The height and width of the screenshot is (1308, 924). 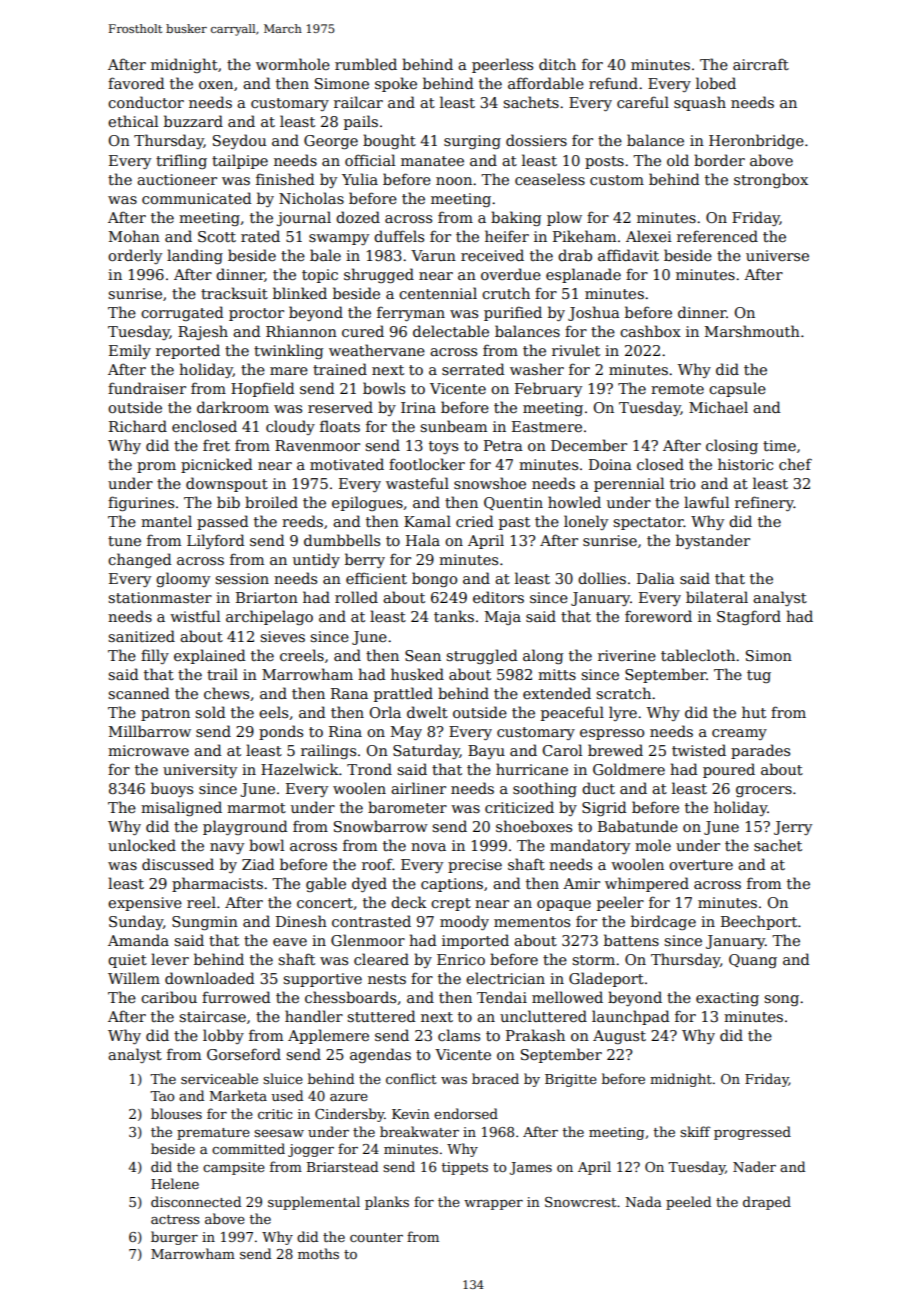 I want to click on remote, so click(x=677, y=389).
